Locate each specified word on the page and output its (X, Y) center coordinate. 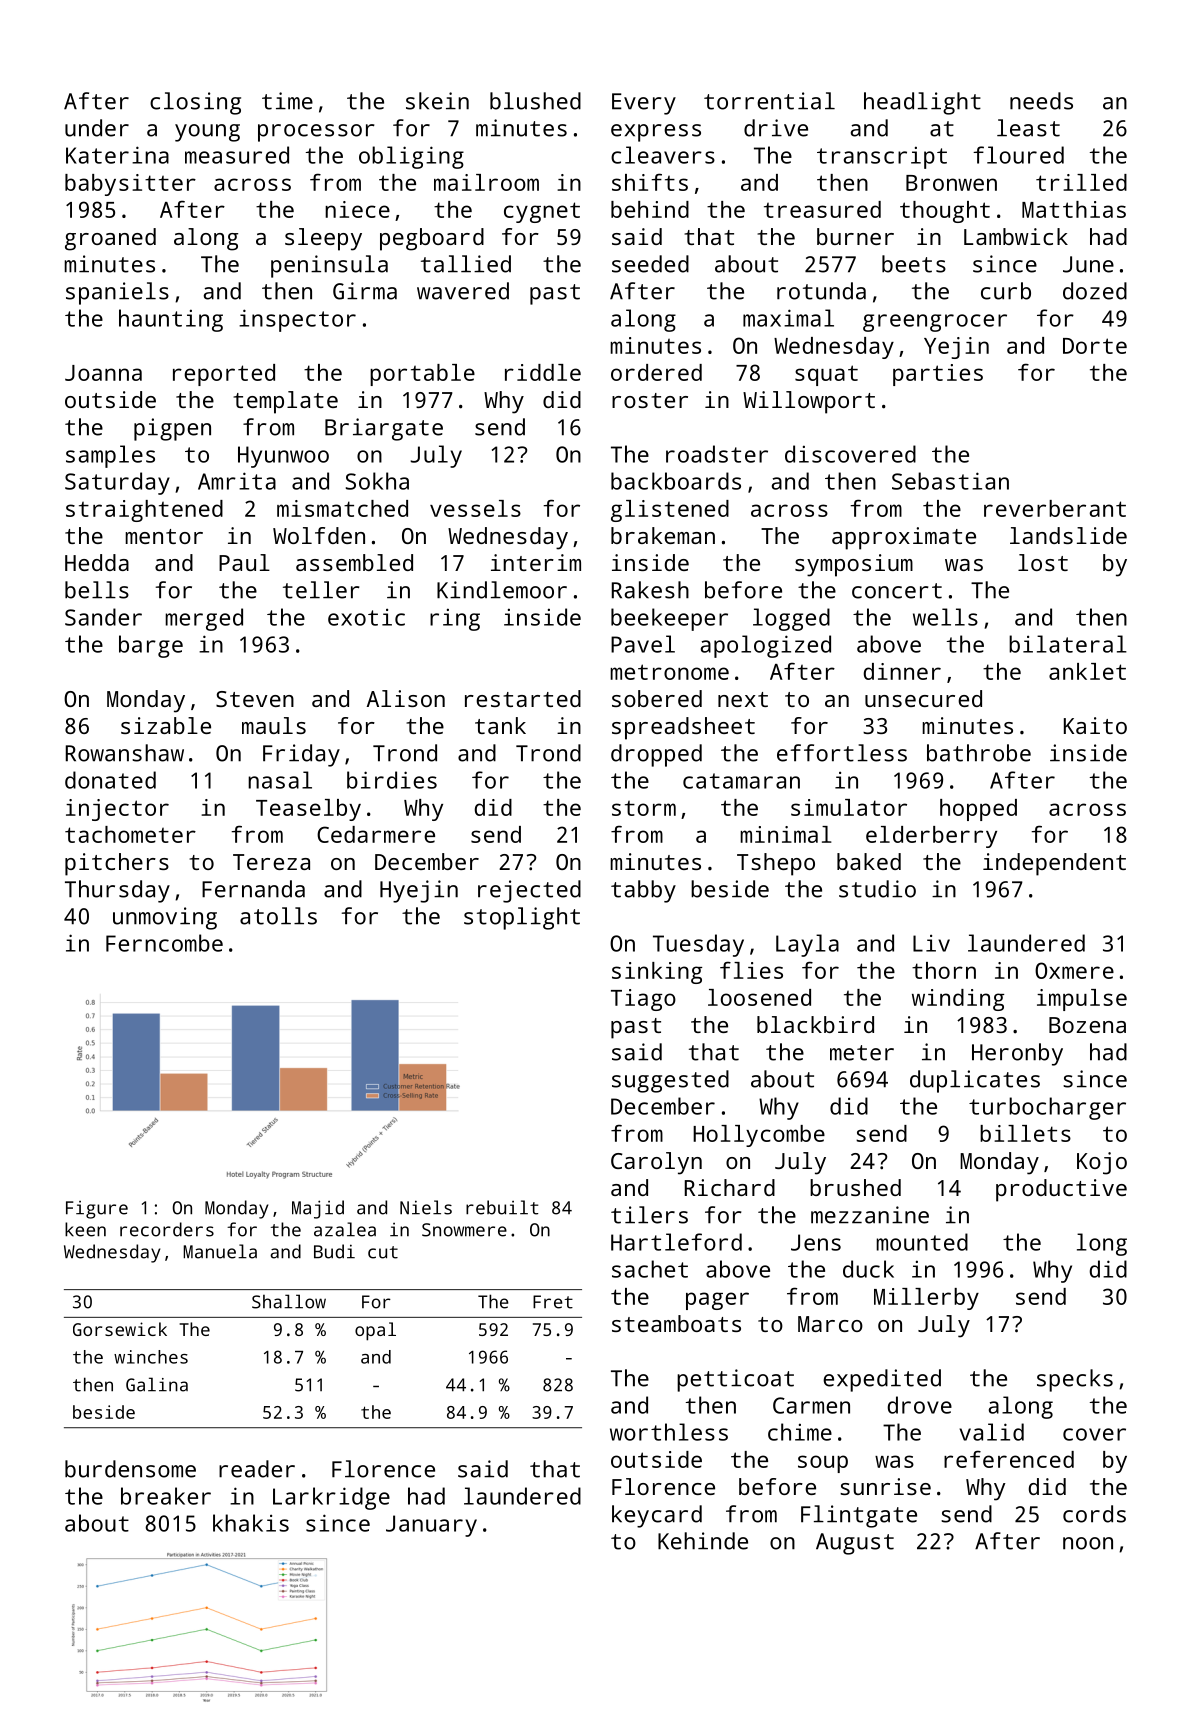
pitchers (117, 864)
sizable (166, 725)
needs (1041, 101)
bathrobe (979, 753)
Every (644, 104)
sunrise (885, 1486)
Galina (157, 1384)
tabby (643, 891)
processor (316, 133)
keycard (657, 1516)
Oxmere (1074, 970)
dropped (656, 755)
